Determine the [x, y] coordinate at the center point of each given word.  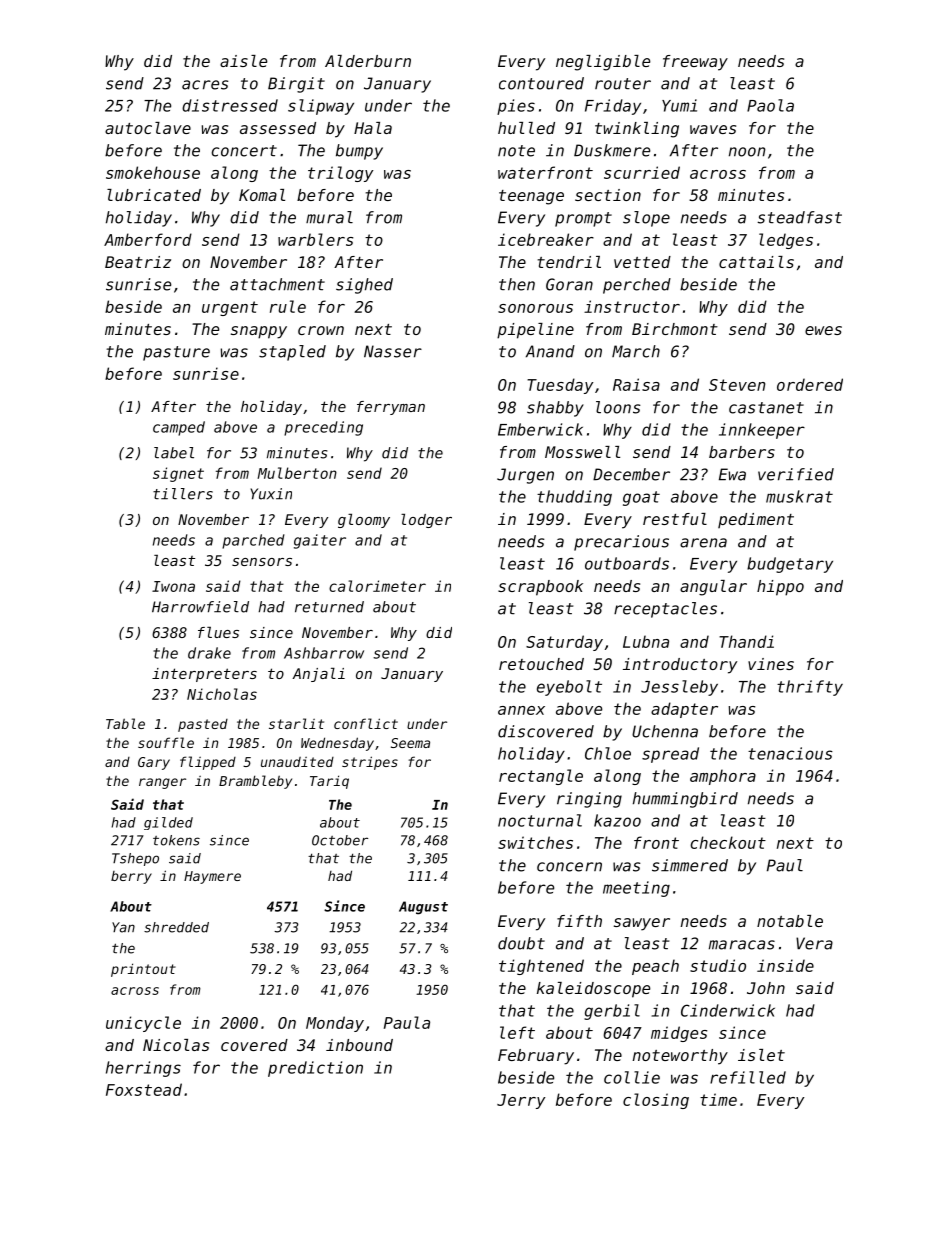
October [340, 840]
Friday [613, 107]
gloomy [364, 521]
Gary [154, 763]
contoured [541, 83]
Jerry [521, 1101]
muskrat [799, 496]
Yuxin [271, 494]
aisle [243, 61]
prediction [315, 1069]
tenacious [790, 753]
